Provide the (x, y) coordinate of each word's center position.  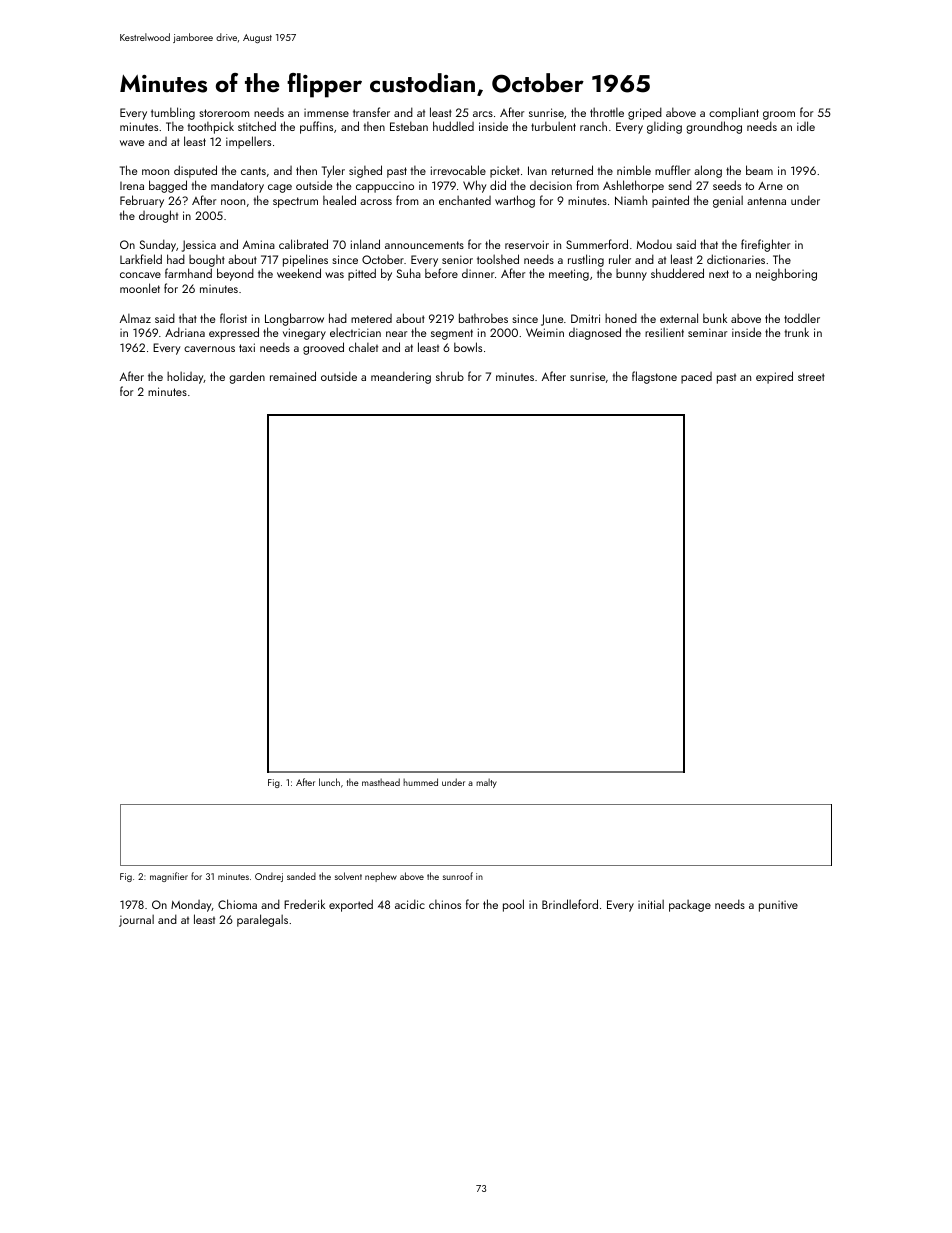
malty (486, 783)
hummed (420, 782)
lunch (329, 782)
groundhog (714, 127)
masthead (381, 782)
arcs (483, 114)
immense (326, 113)
